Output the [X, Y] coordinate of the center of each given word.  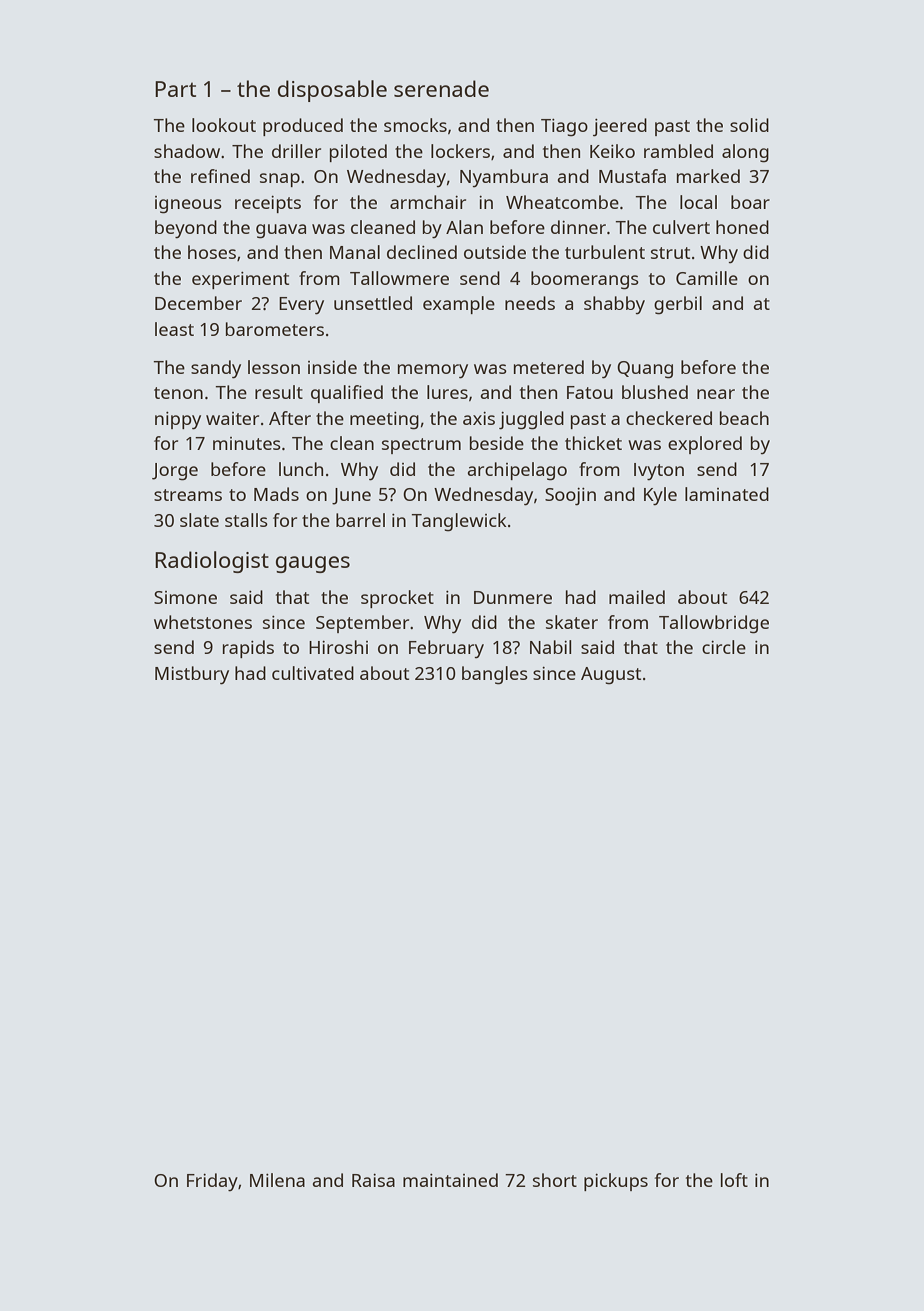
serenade [441, 88]
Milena [277, 1180]
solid [749, 125]
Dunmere [513, 597]
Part [175, 89]
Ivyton [659, 472]
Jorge [175, 472]
